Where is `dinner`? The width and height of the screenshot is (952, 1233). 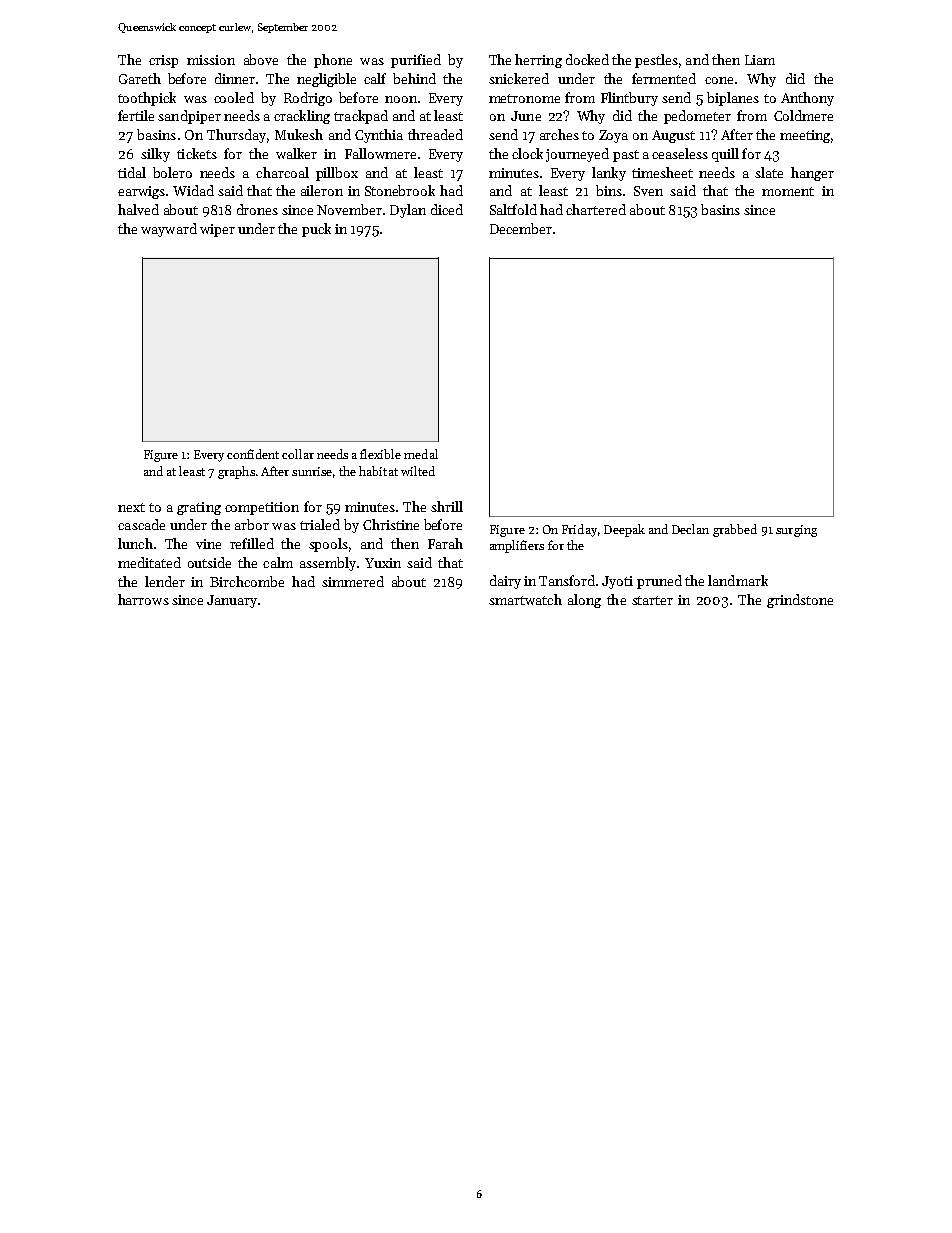 dinner is located at coordinates (235, 78).
